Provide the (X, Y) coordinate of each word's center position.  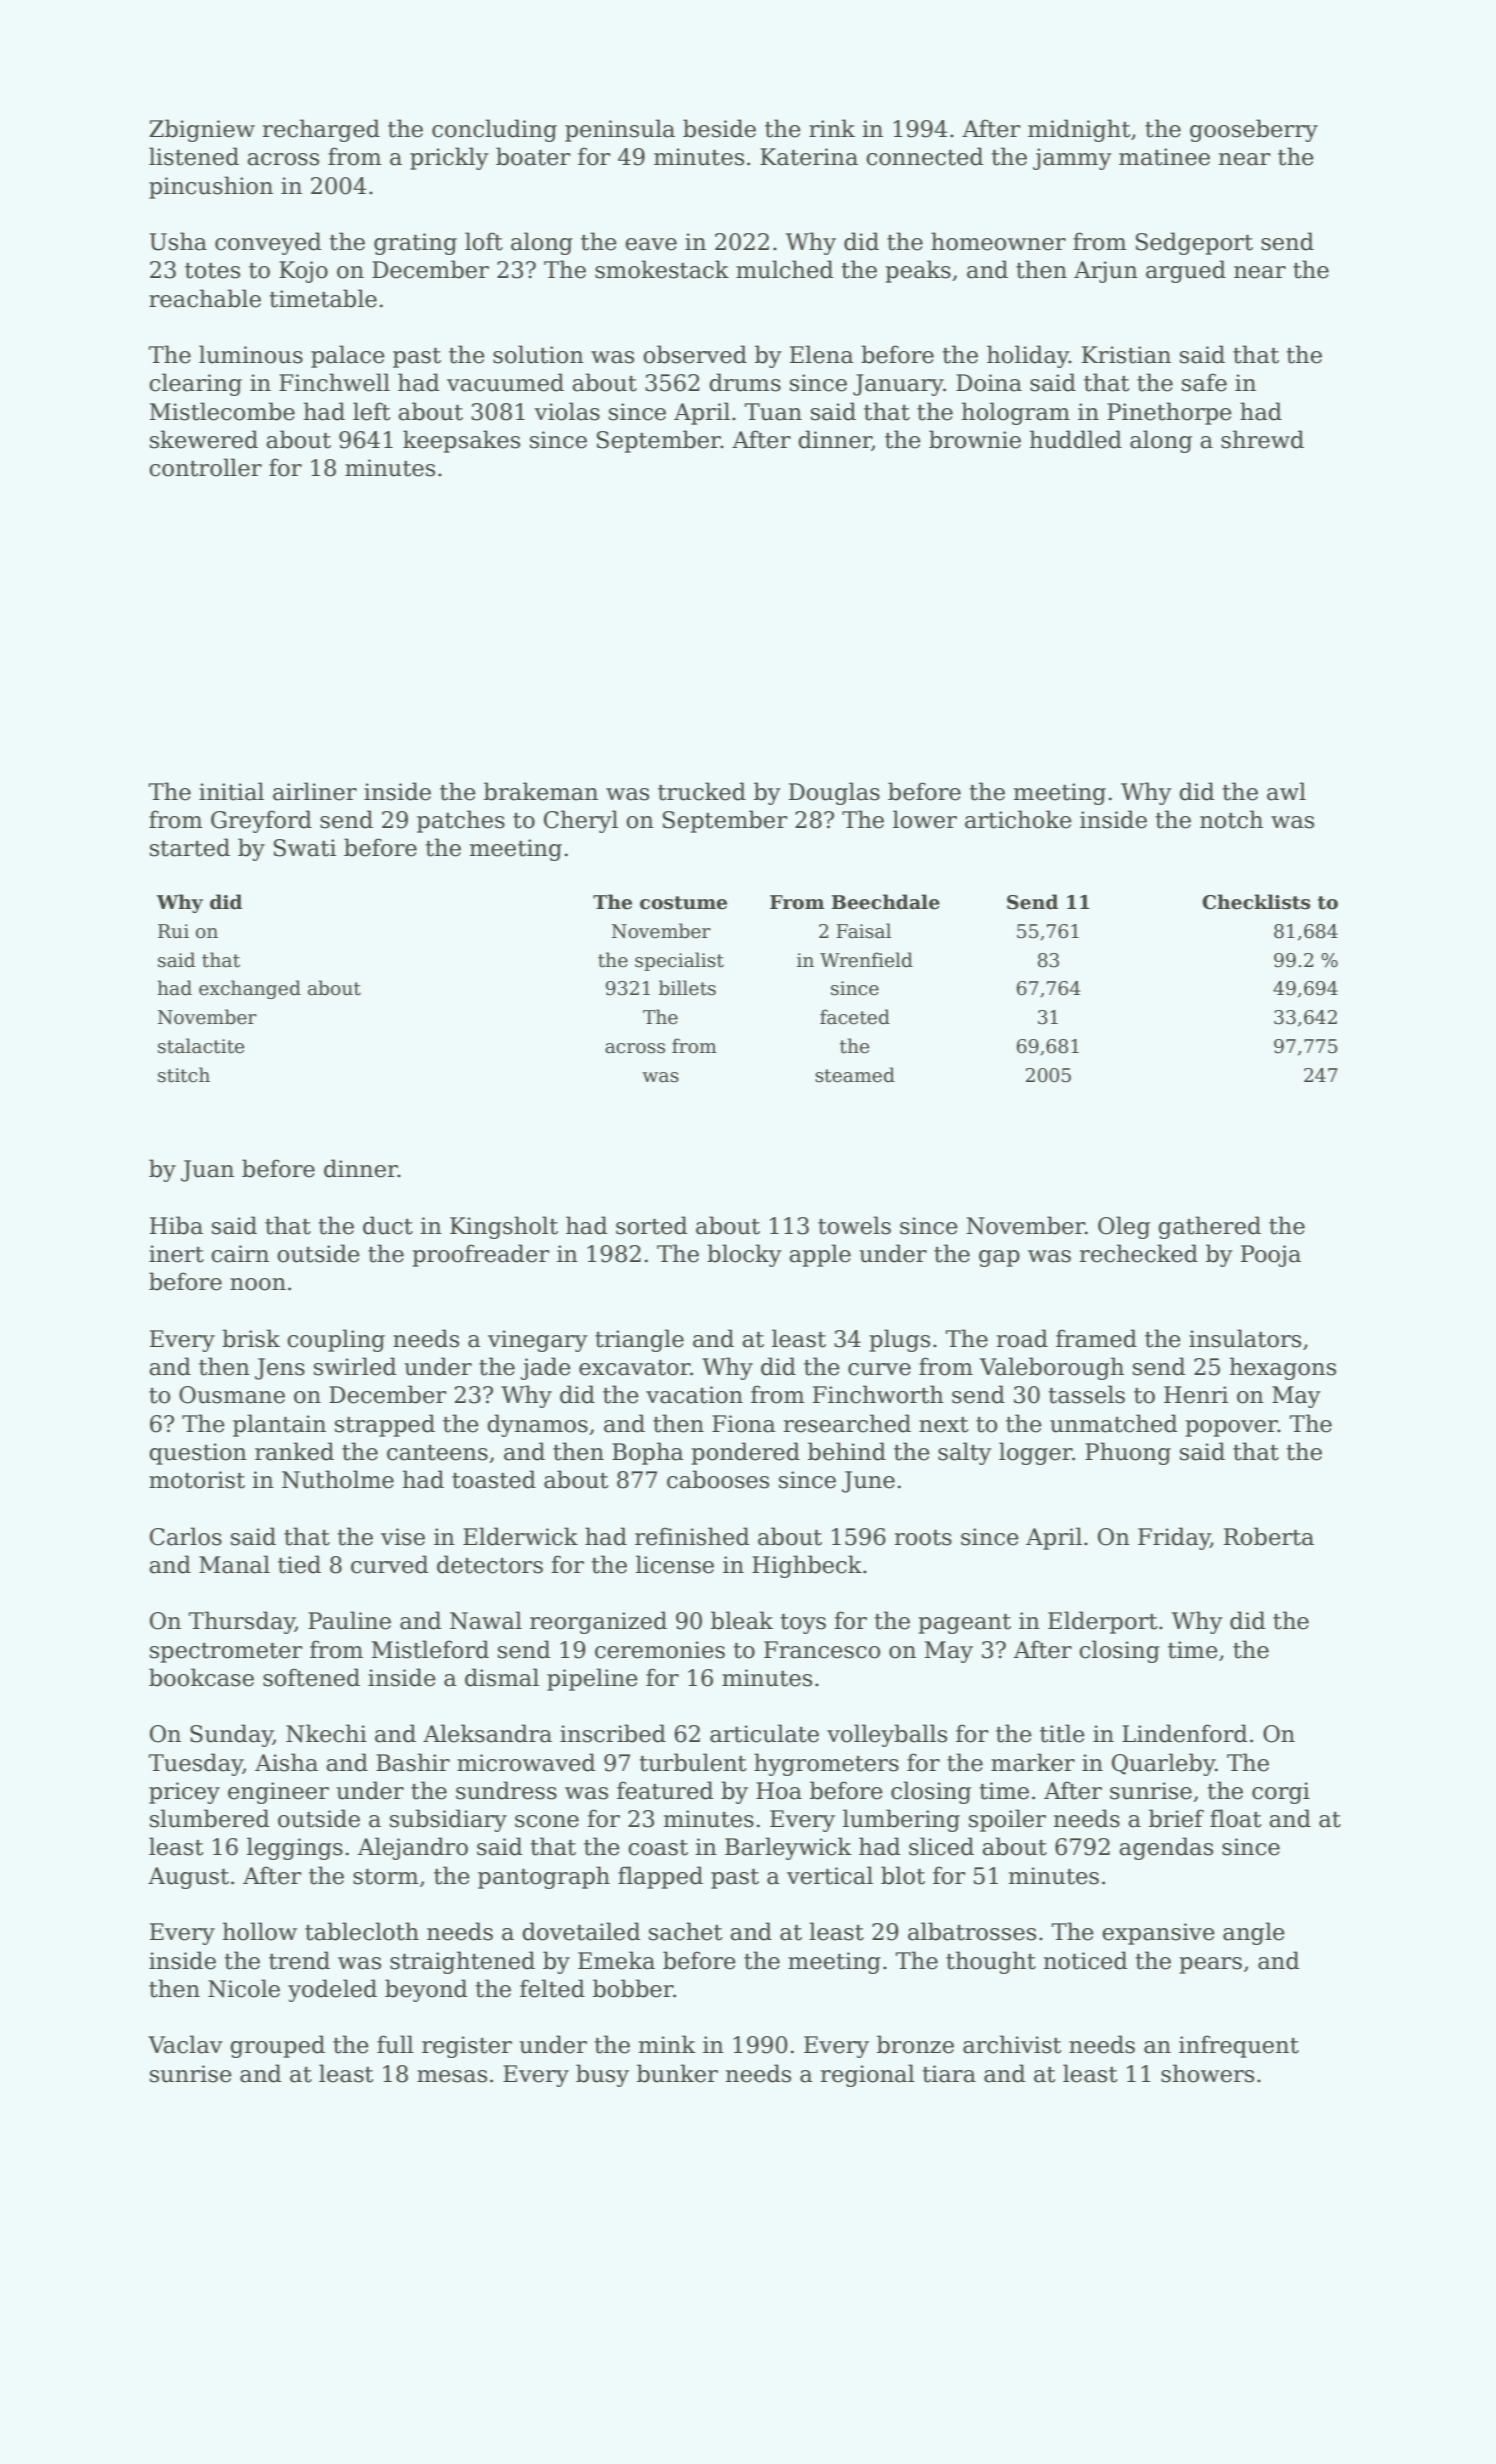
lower (925, 819)
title (1062, 1733)
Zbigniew (202, 130)
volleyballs (887, 1735)
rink (832, 128)
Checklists (1256, 902)
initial (231, 791)
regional (868, 2075)
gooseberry (1254, 130)
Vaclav (185, 2044)
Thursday (242, 1622)
